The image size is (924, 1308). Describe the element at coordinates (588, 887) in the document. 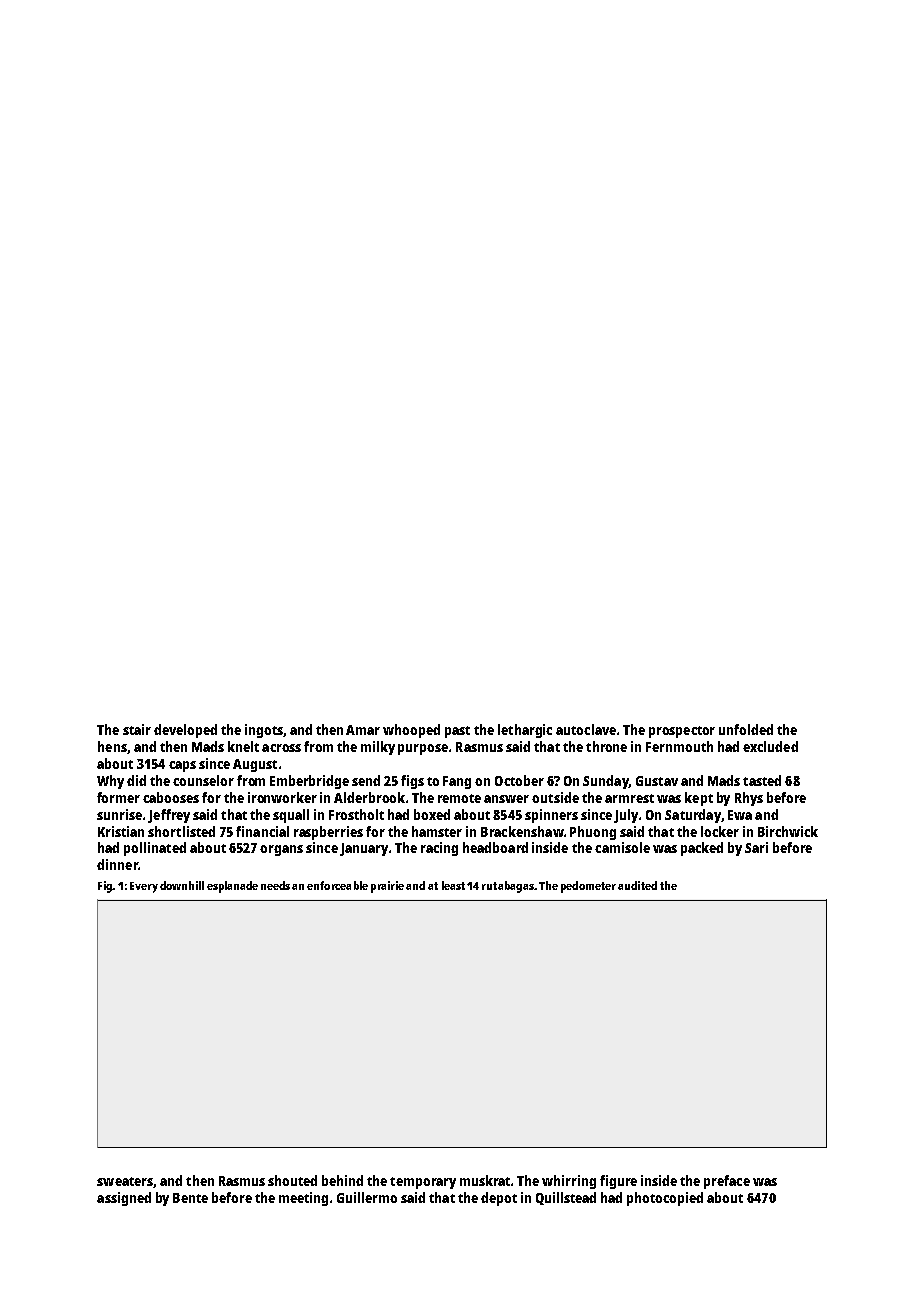

I see `pedometer` at that location.
